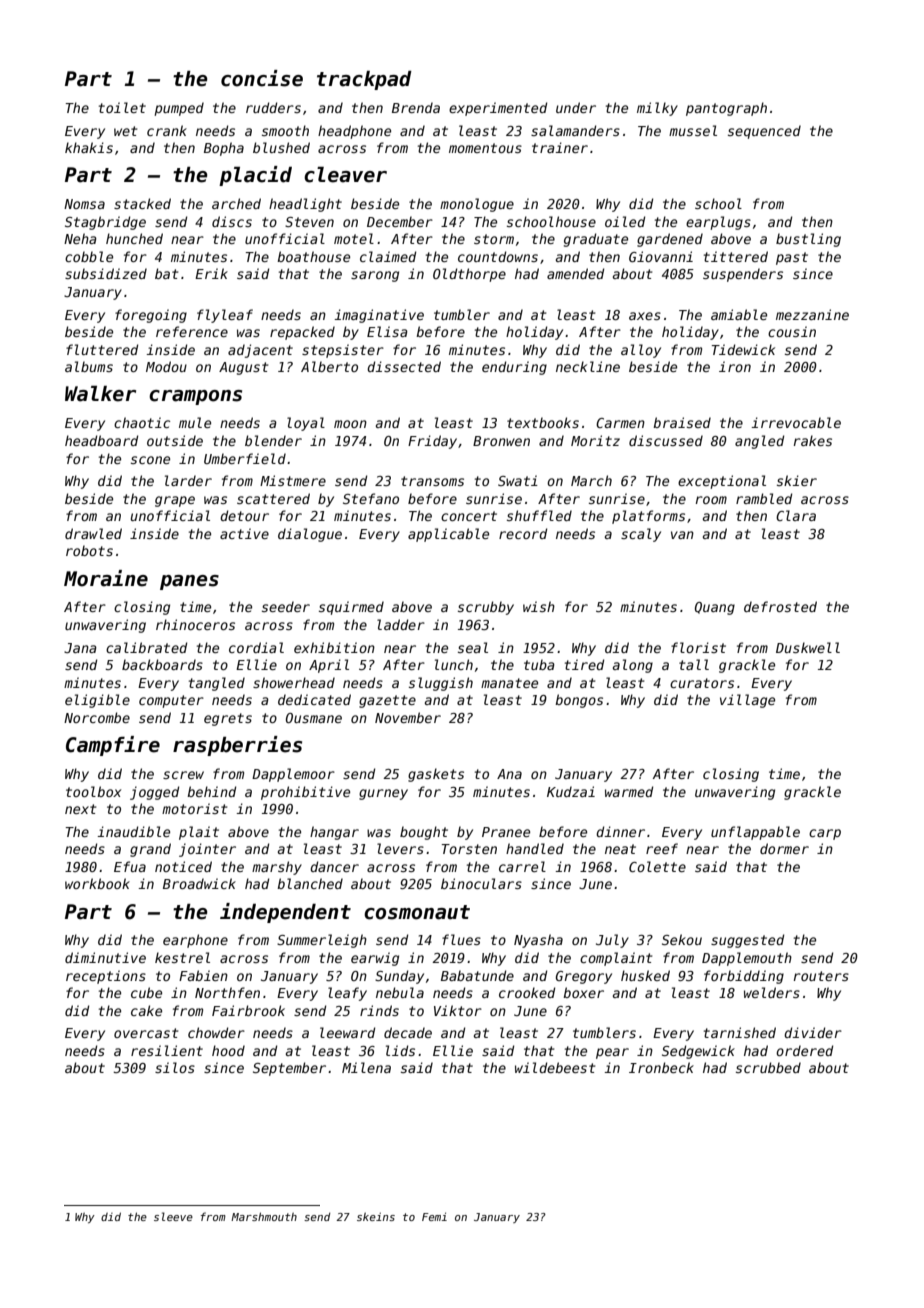 This document has height=1308, width=924. Describe the element at coordinates (825, 834) in the document. I see `carp` at that location.
